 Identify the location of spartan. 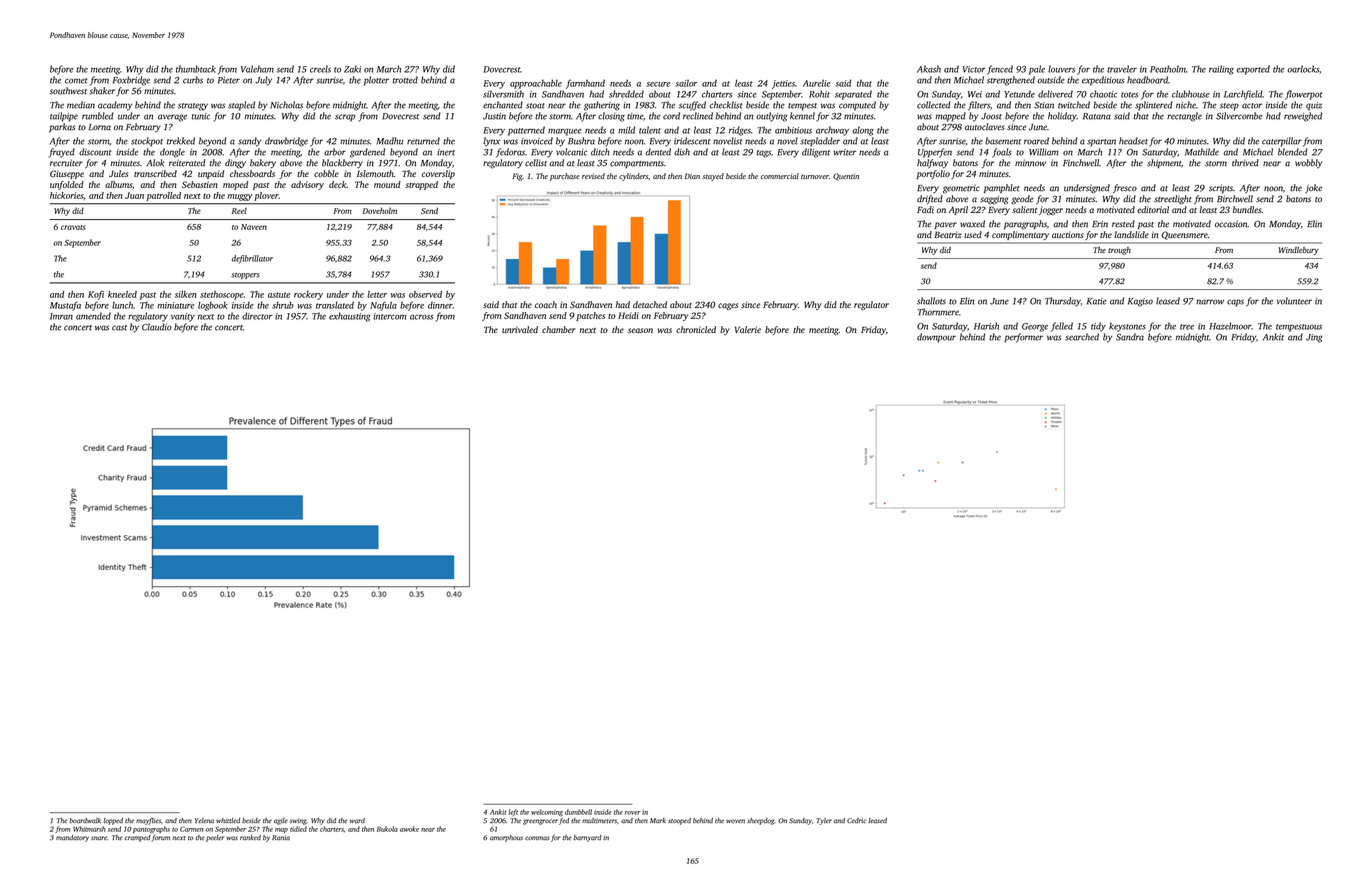
(1101, 143).
